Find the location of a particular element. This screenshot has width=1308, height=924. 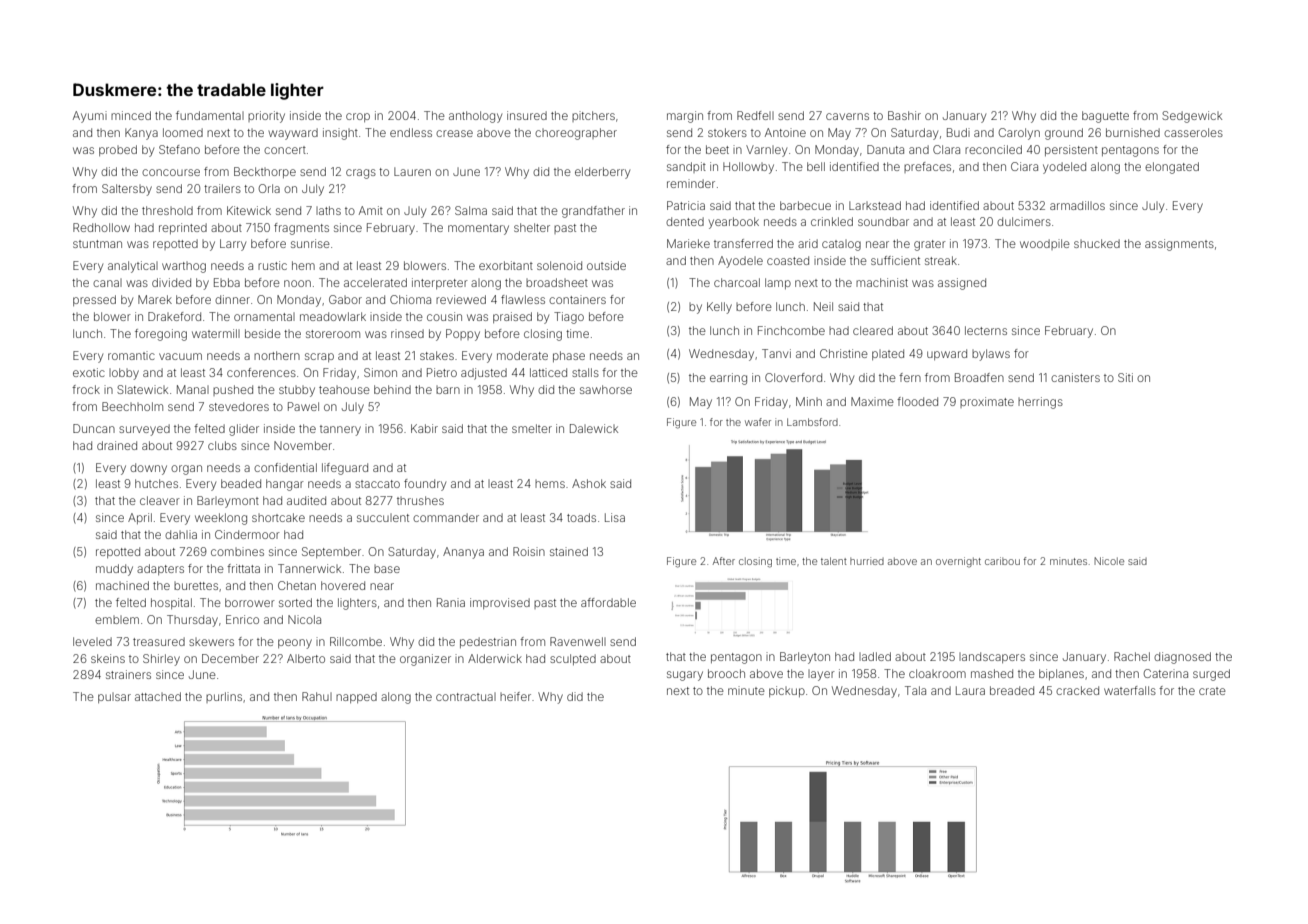

insured is located at coordinates (527, 115).
